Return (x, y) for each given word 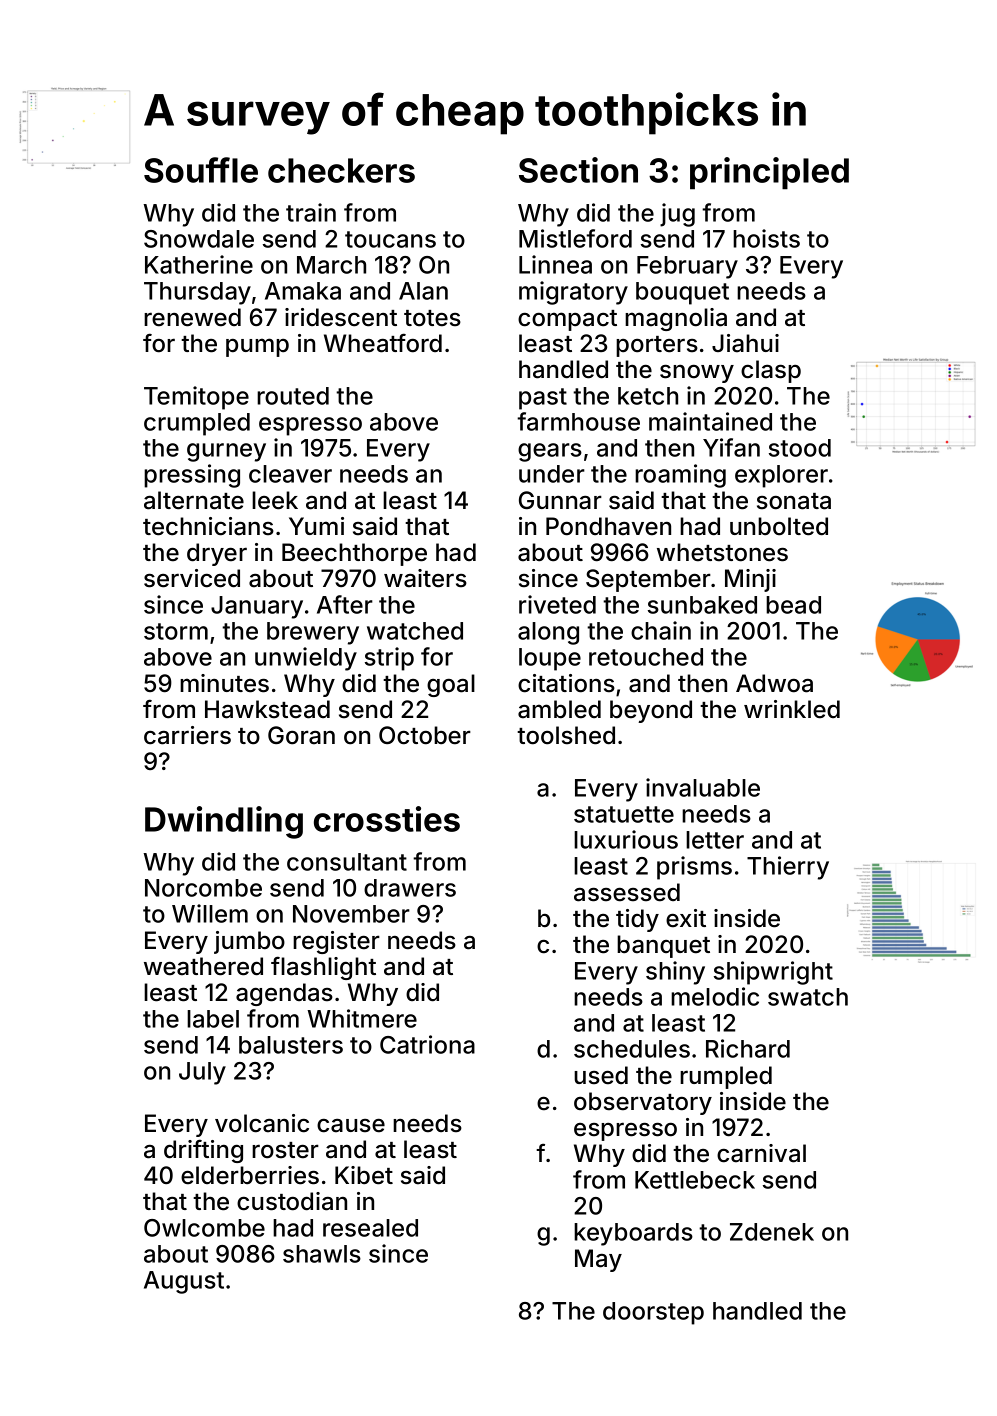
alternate (194, 500)
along (548, 633)
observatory (643, 1103)
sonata (794, 501)
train (311, 212)
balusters (291, 1045)
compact (567, 320)
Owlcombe (204, 1228)
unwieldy (306, 659)
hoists (766, 238)
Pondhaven (608, 526)
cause (351, 1126)
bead (793, 605)
